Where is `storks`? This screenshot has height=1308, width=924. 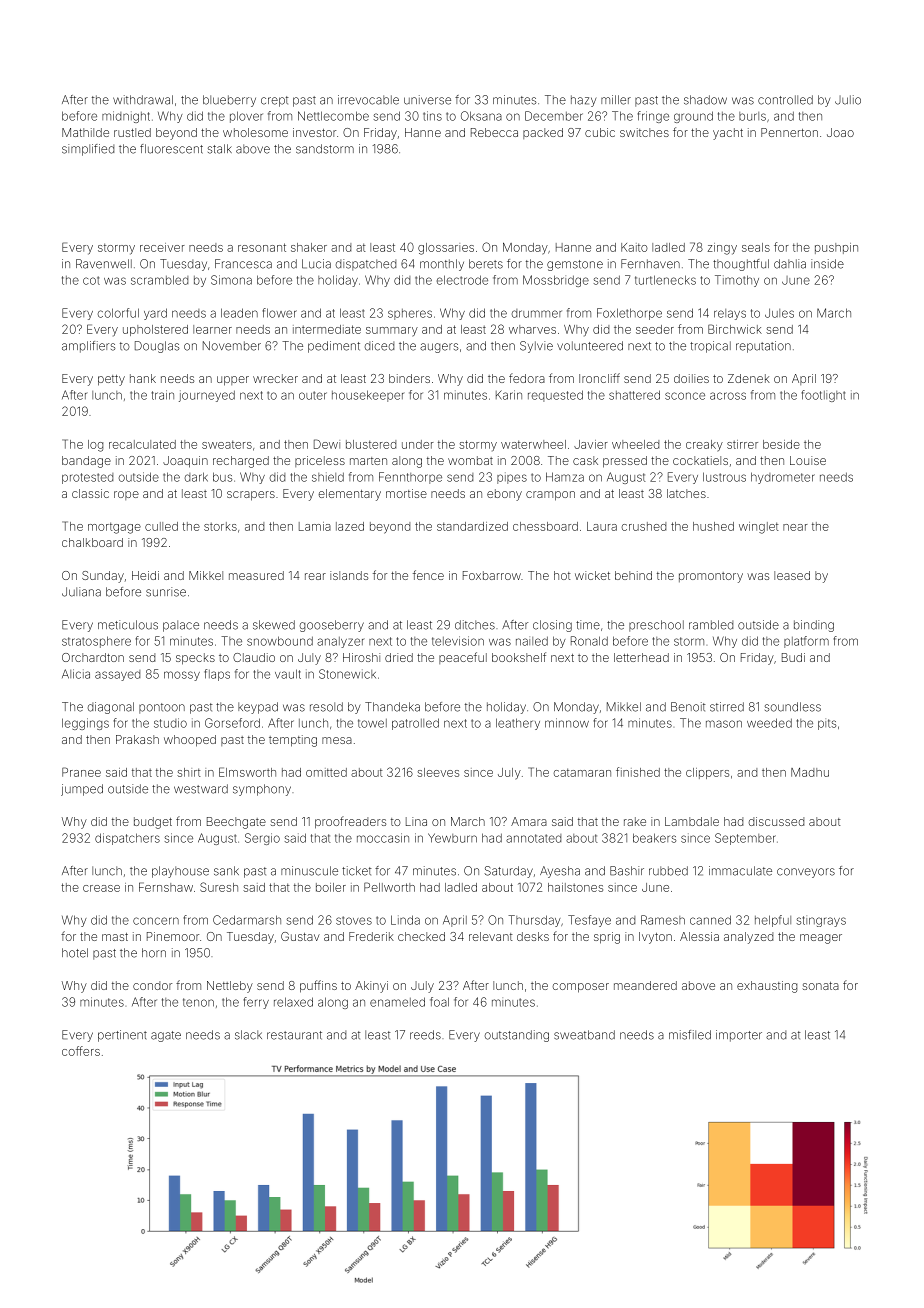 storks is located at coordinates (220, 526).
